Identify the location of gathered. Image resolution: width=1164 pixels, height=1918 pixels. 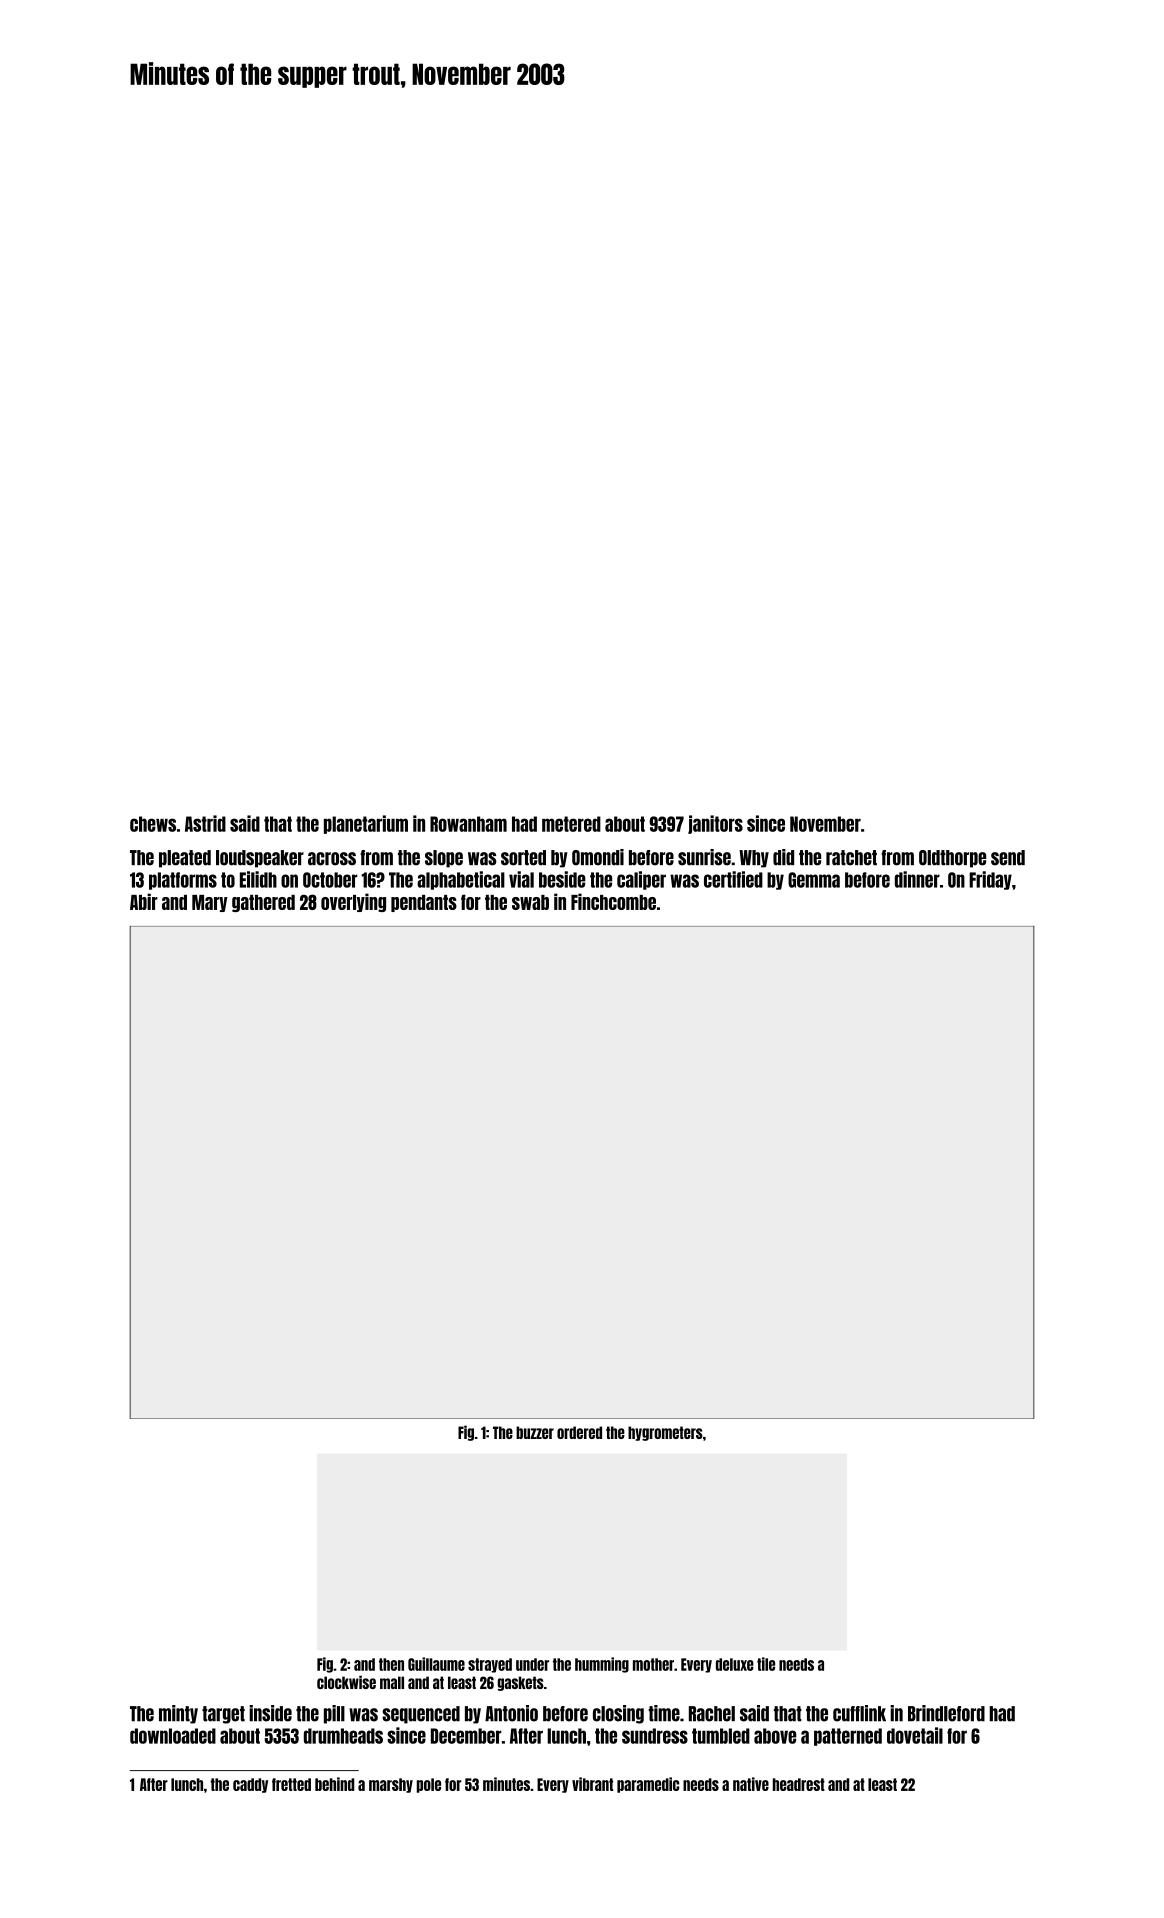
(263, 903).
